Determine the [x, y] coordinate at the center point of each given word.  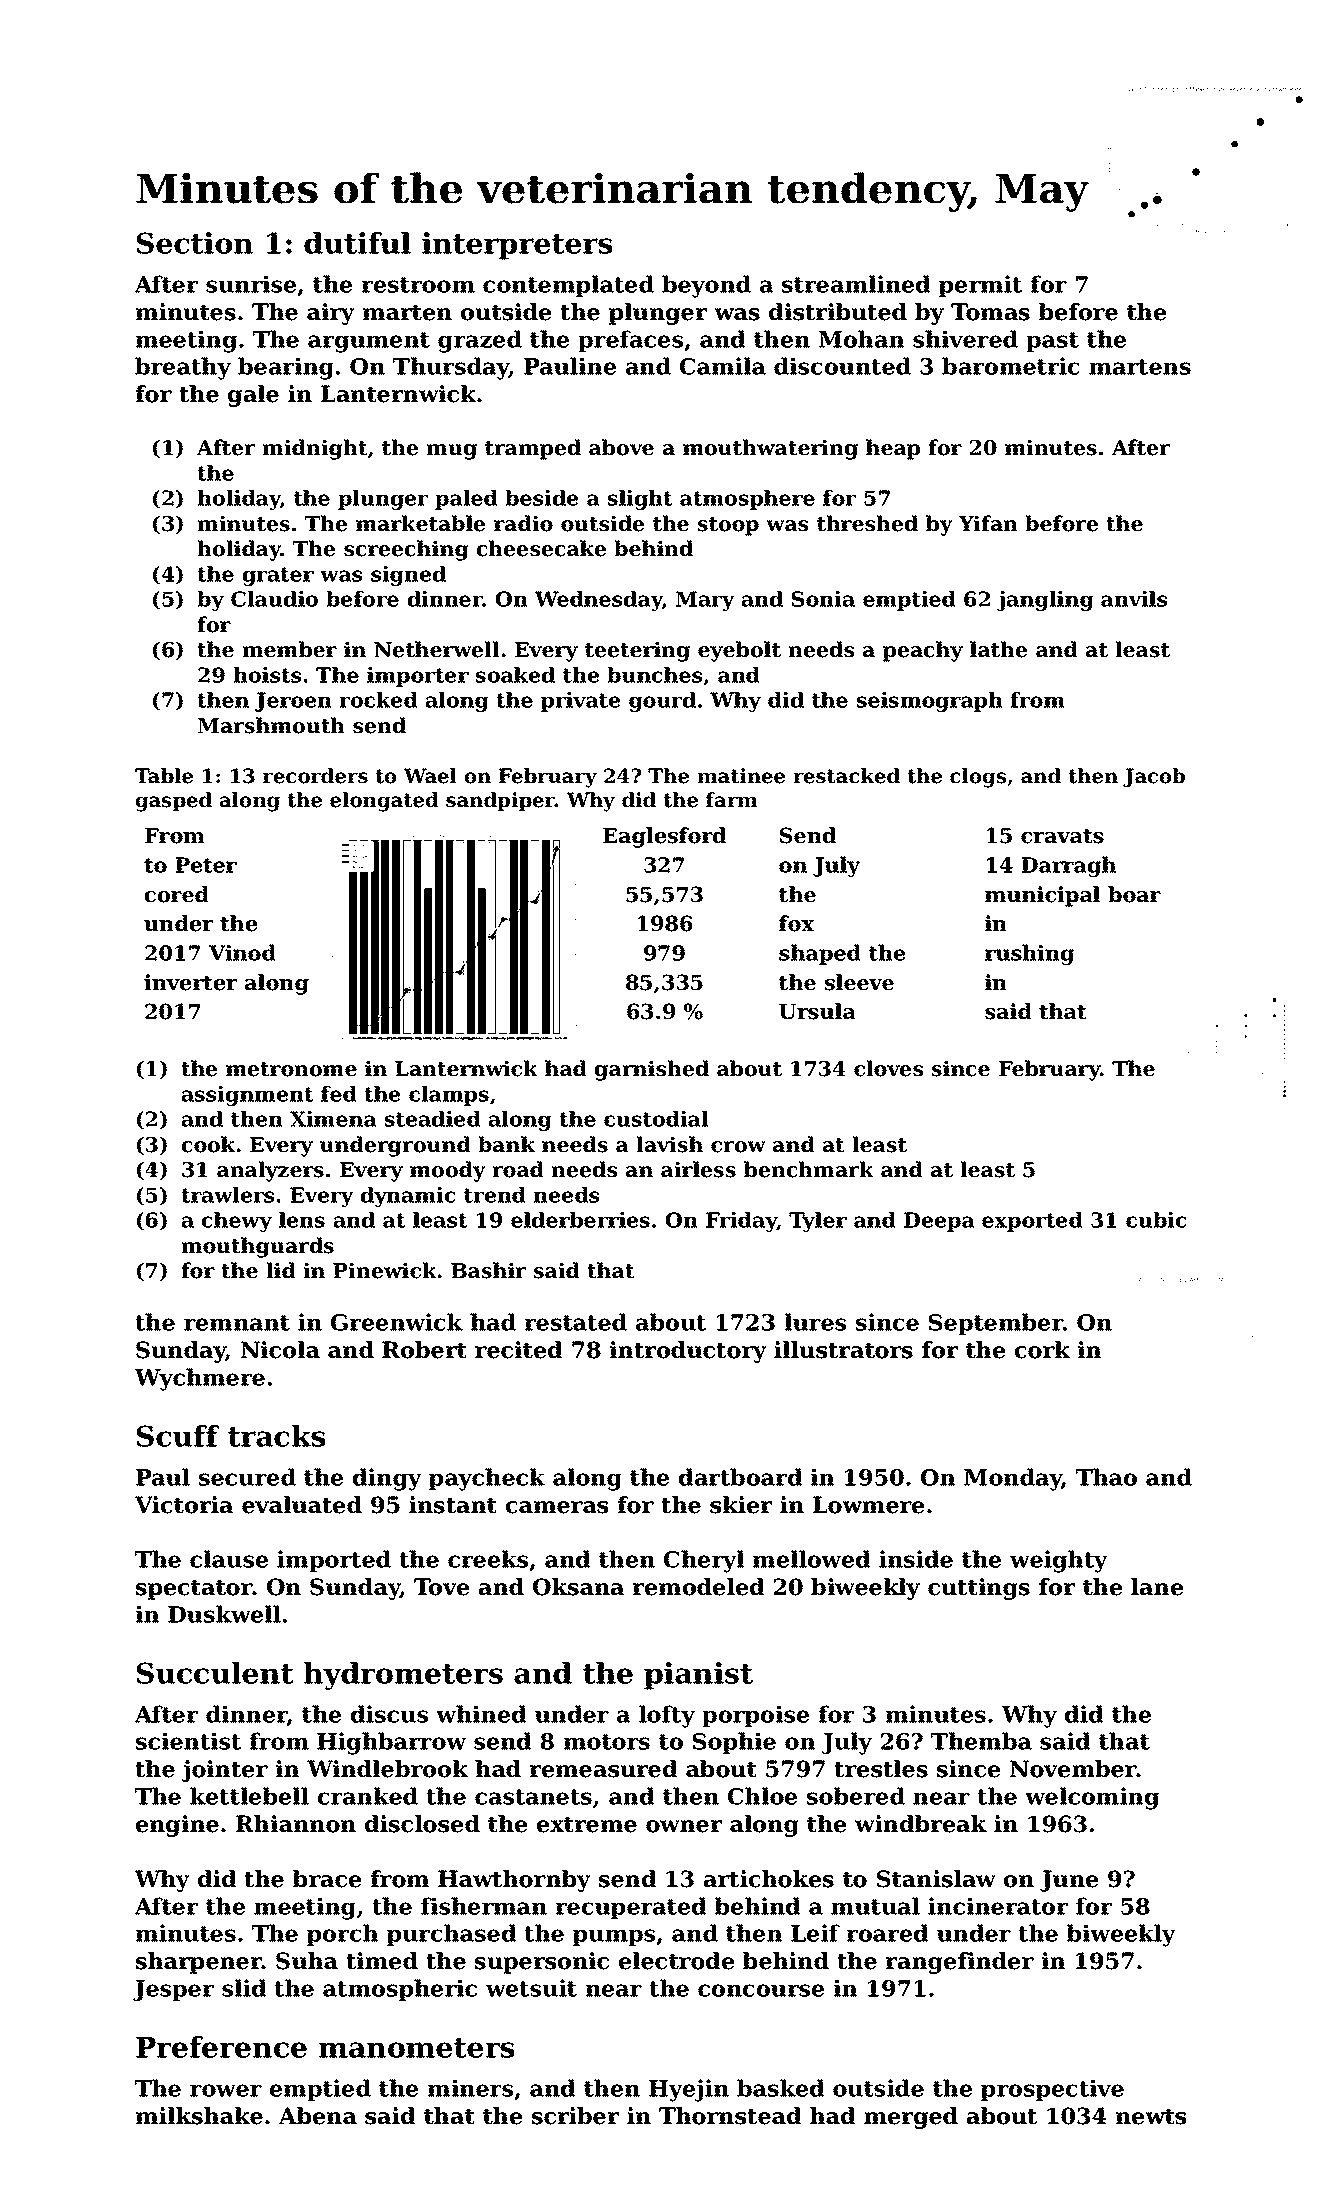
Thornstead [730, 2116]
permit [980, 286]
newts [1151, 2117]
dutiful [357, 243]
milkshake [199, 2116]
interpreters [517, 246]
